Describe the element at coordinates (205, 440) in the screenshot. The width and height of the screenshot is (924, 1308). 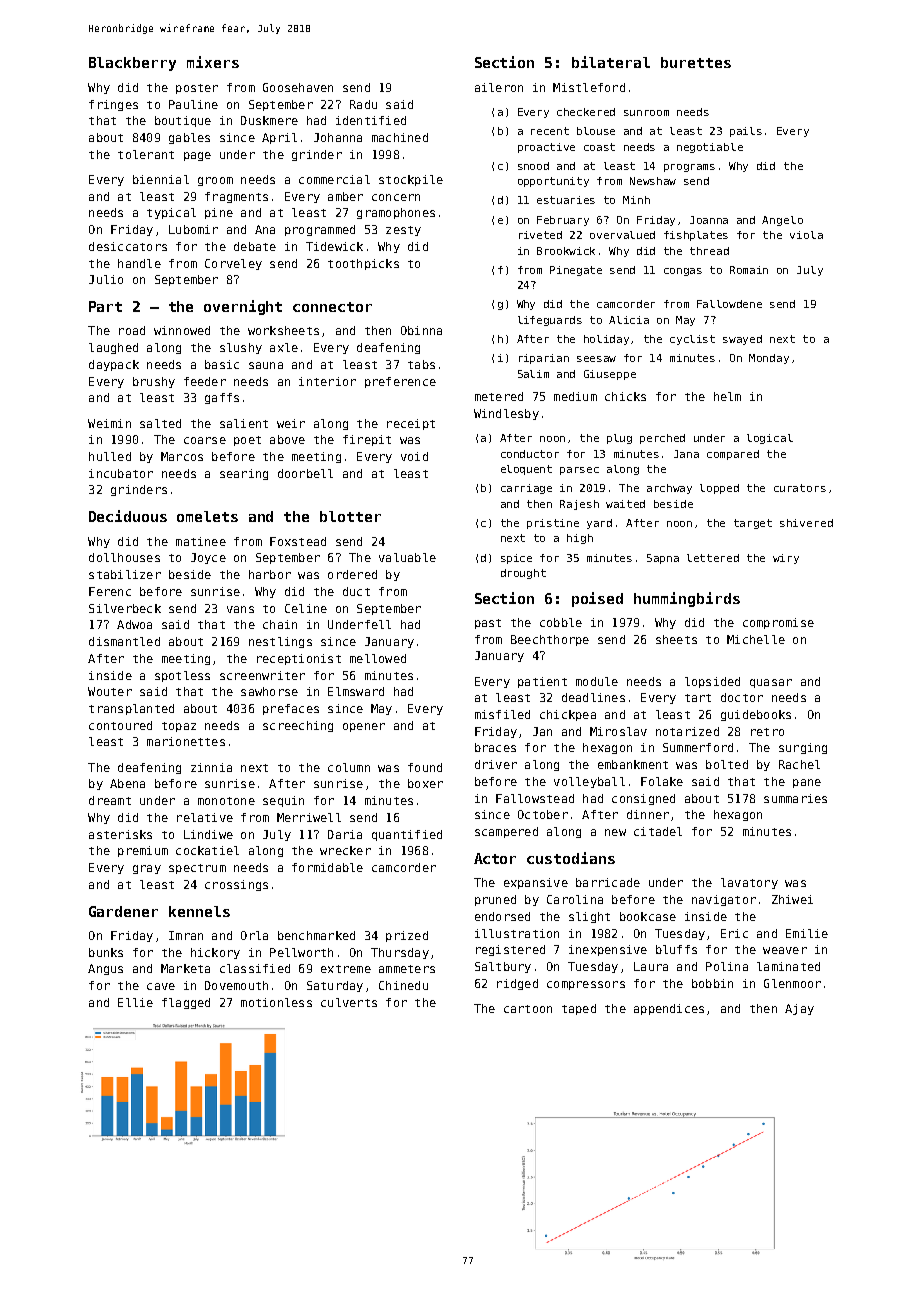
I see `coarse` at that location.
